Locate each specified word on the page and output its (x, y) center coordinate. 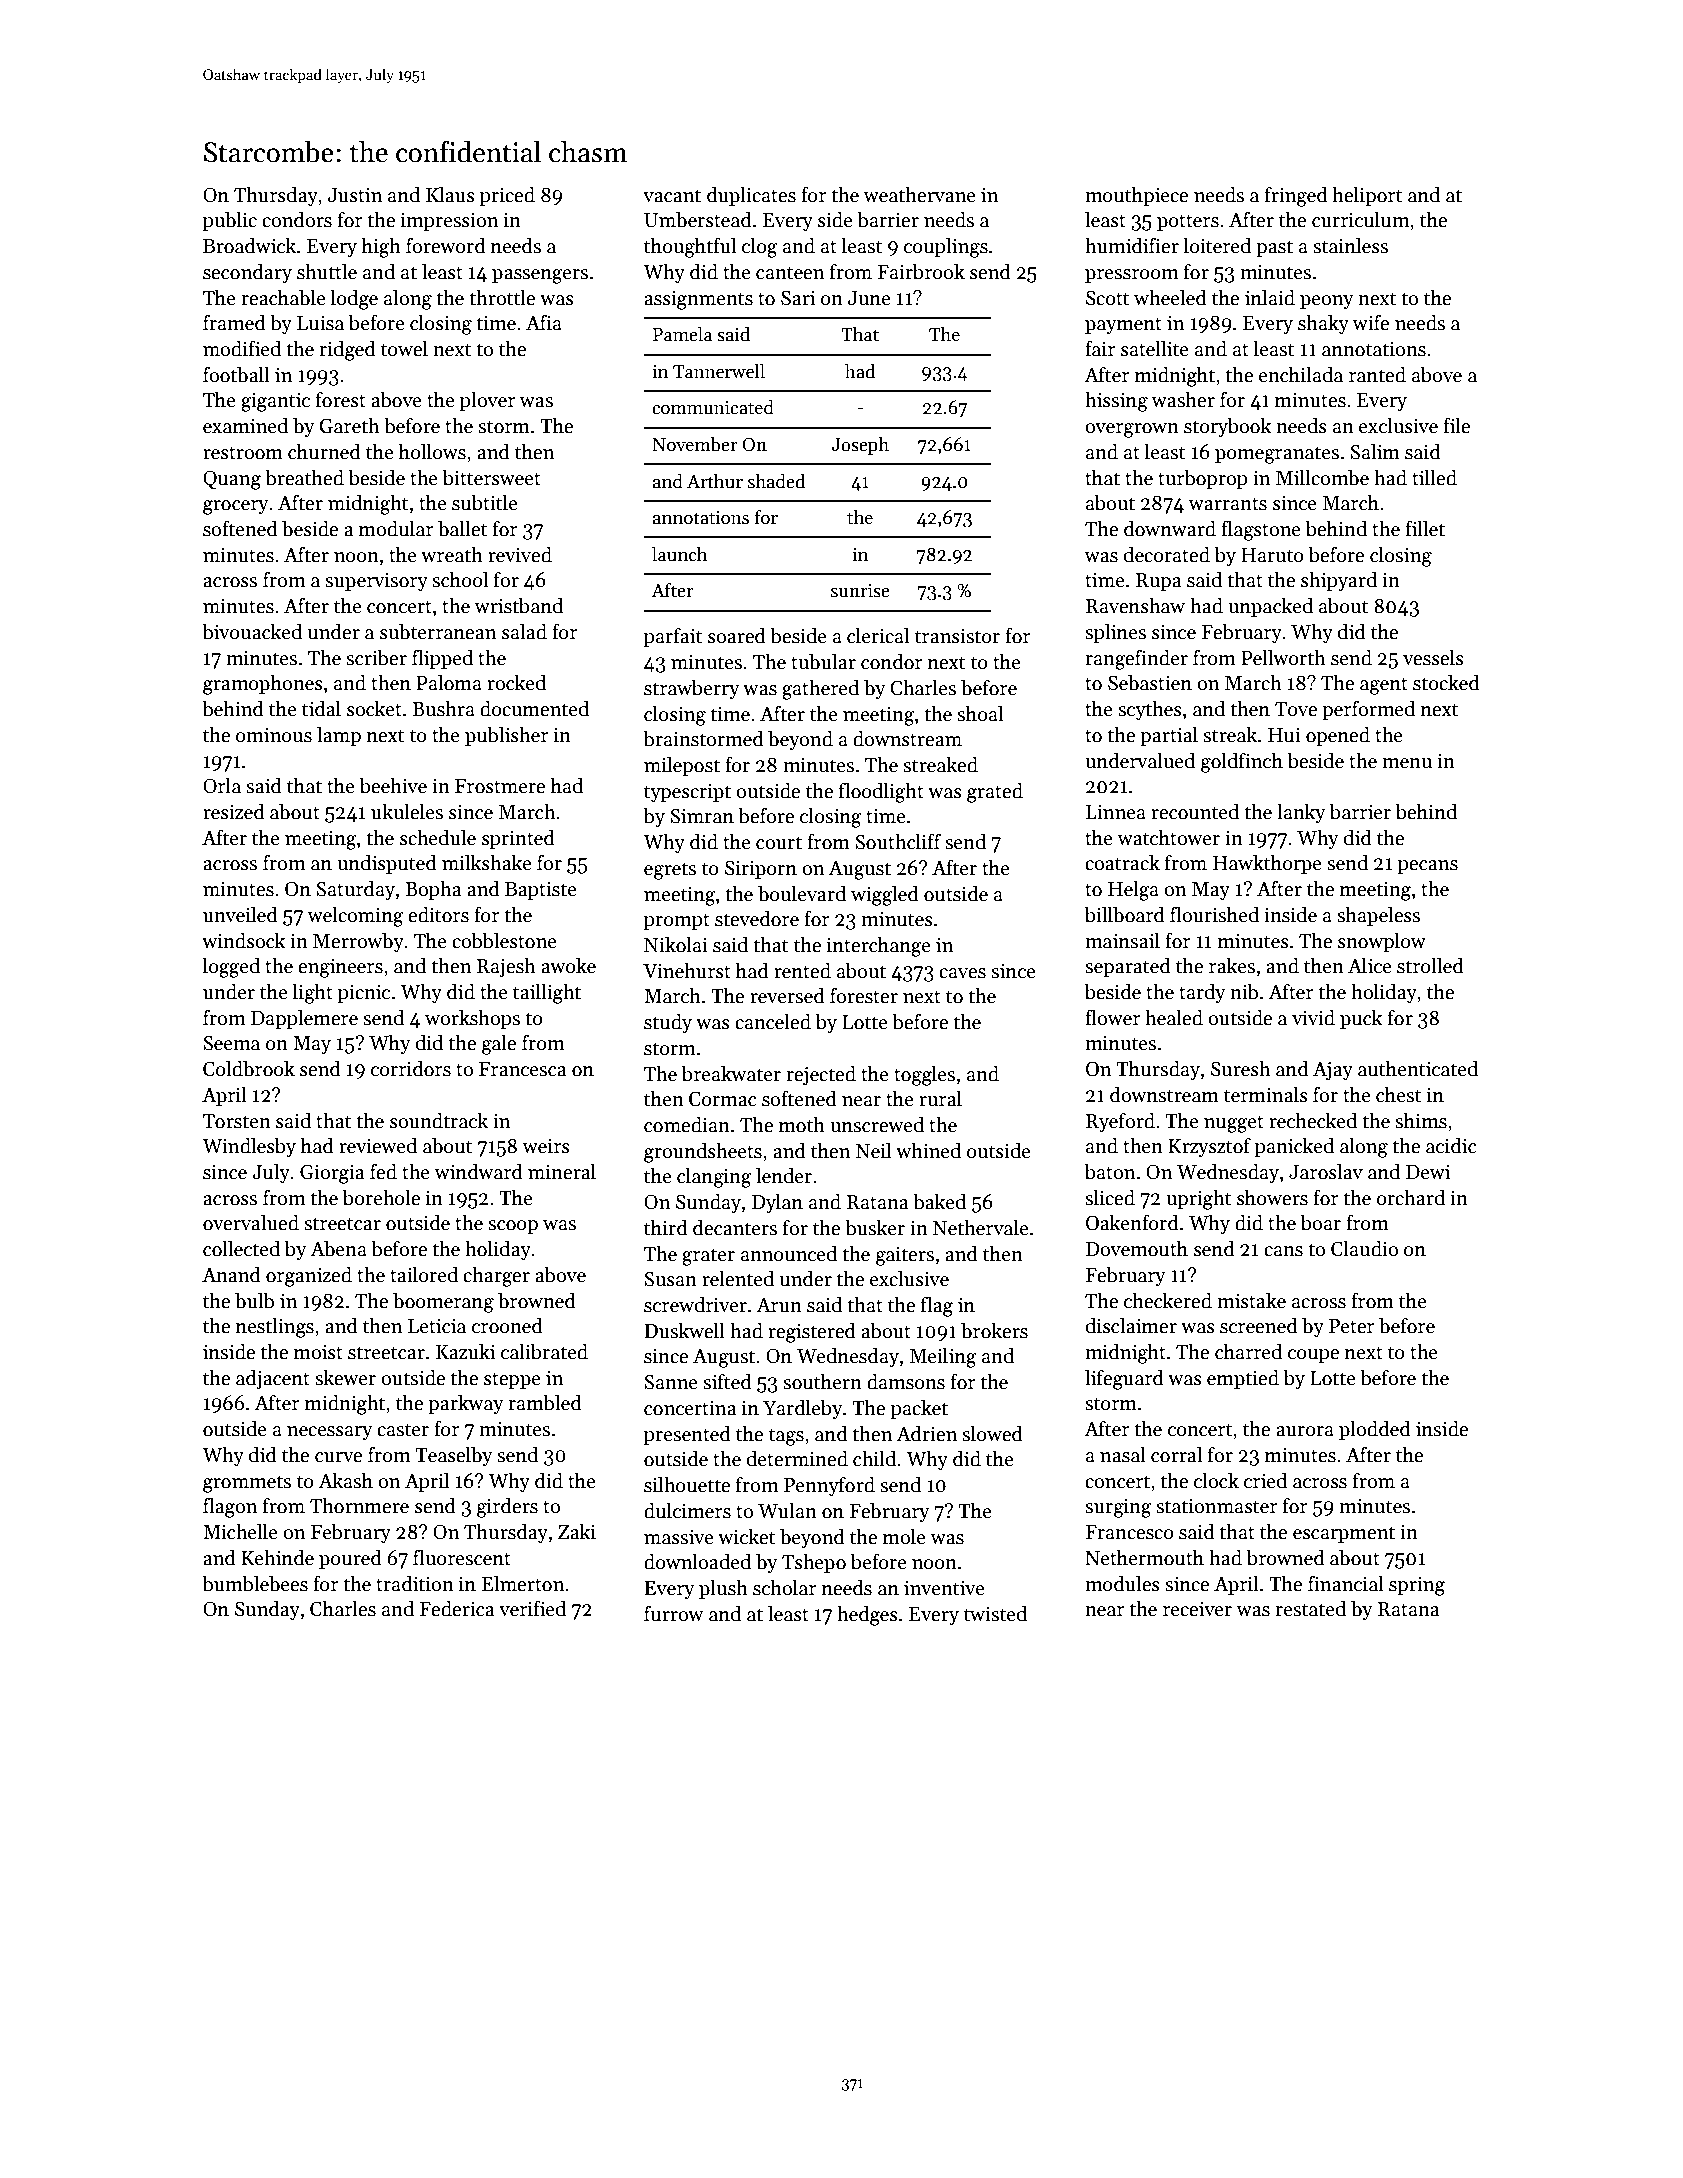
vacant (672, 196)
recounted (1195, 811)
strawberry (692, 689)
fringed (1296, 196)
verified (532, 1608)
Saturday (355, 890)
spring (1417, 1586)
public (230, 221)
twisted (995, 1613)
